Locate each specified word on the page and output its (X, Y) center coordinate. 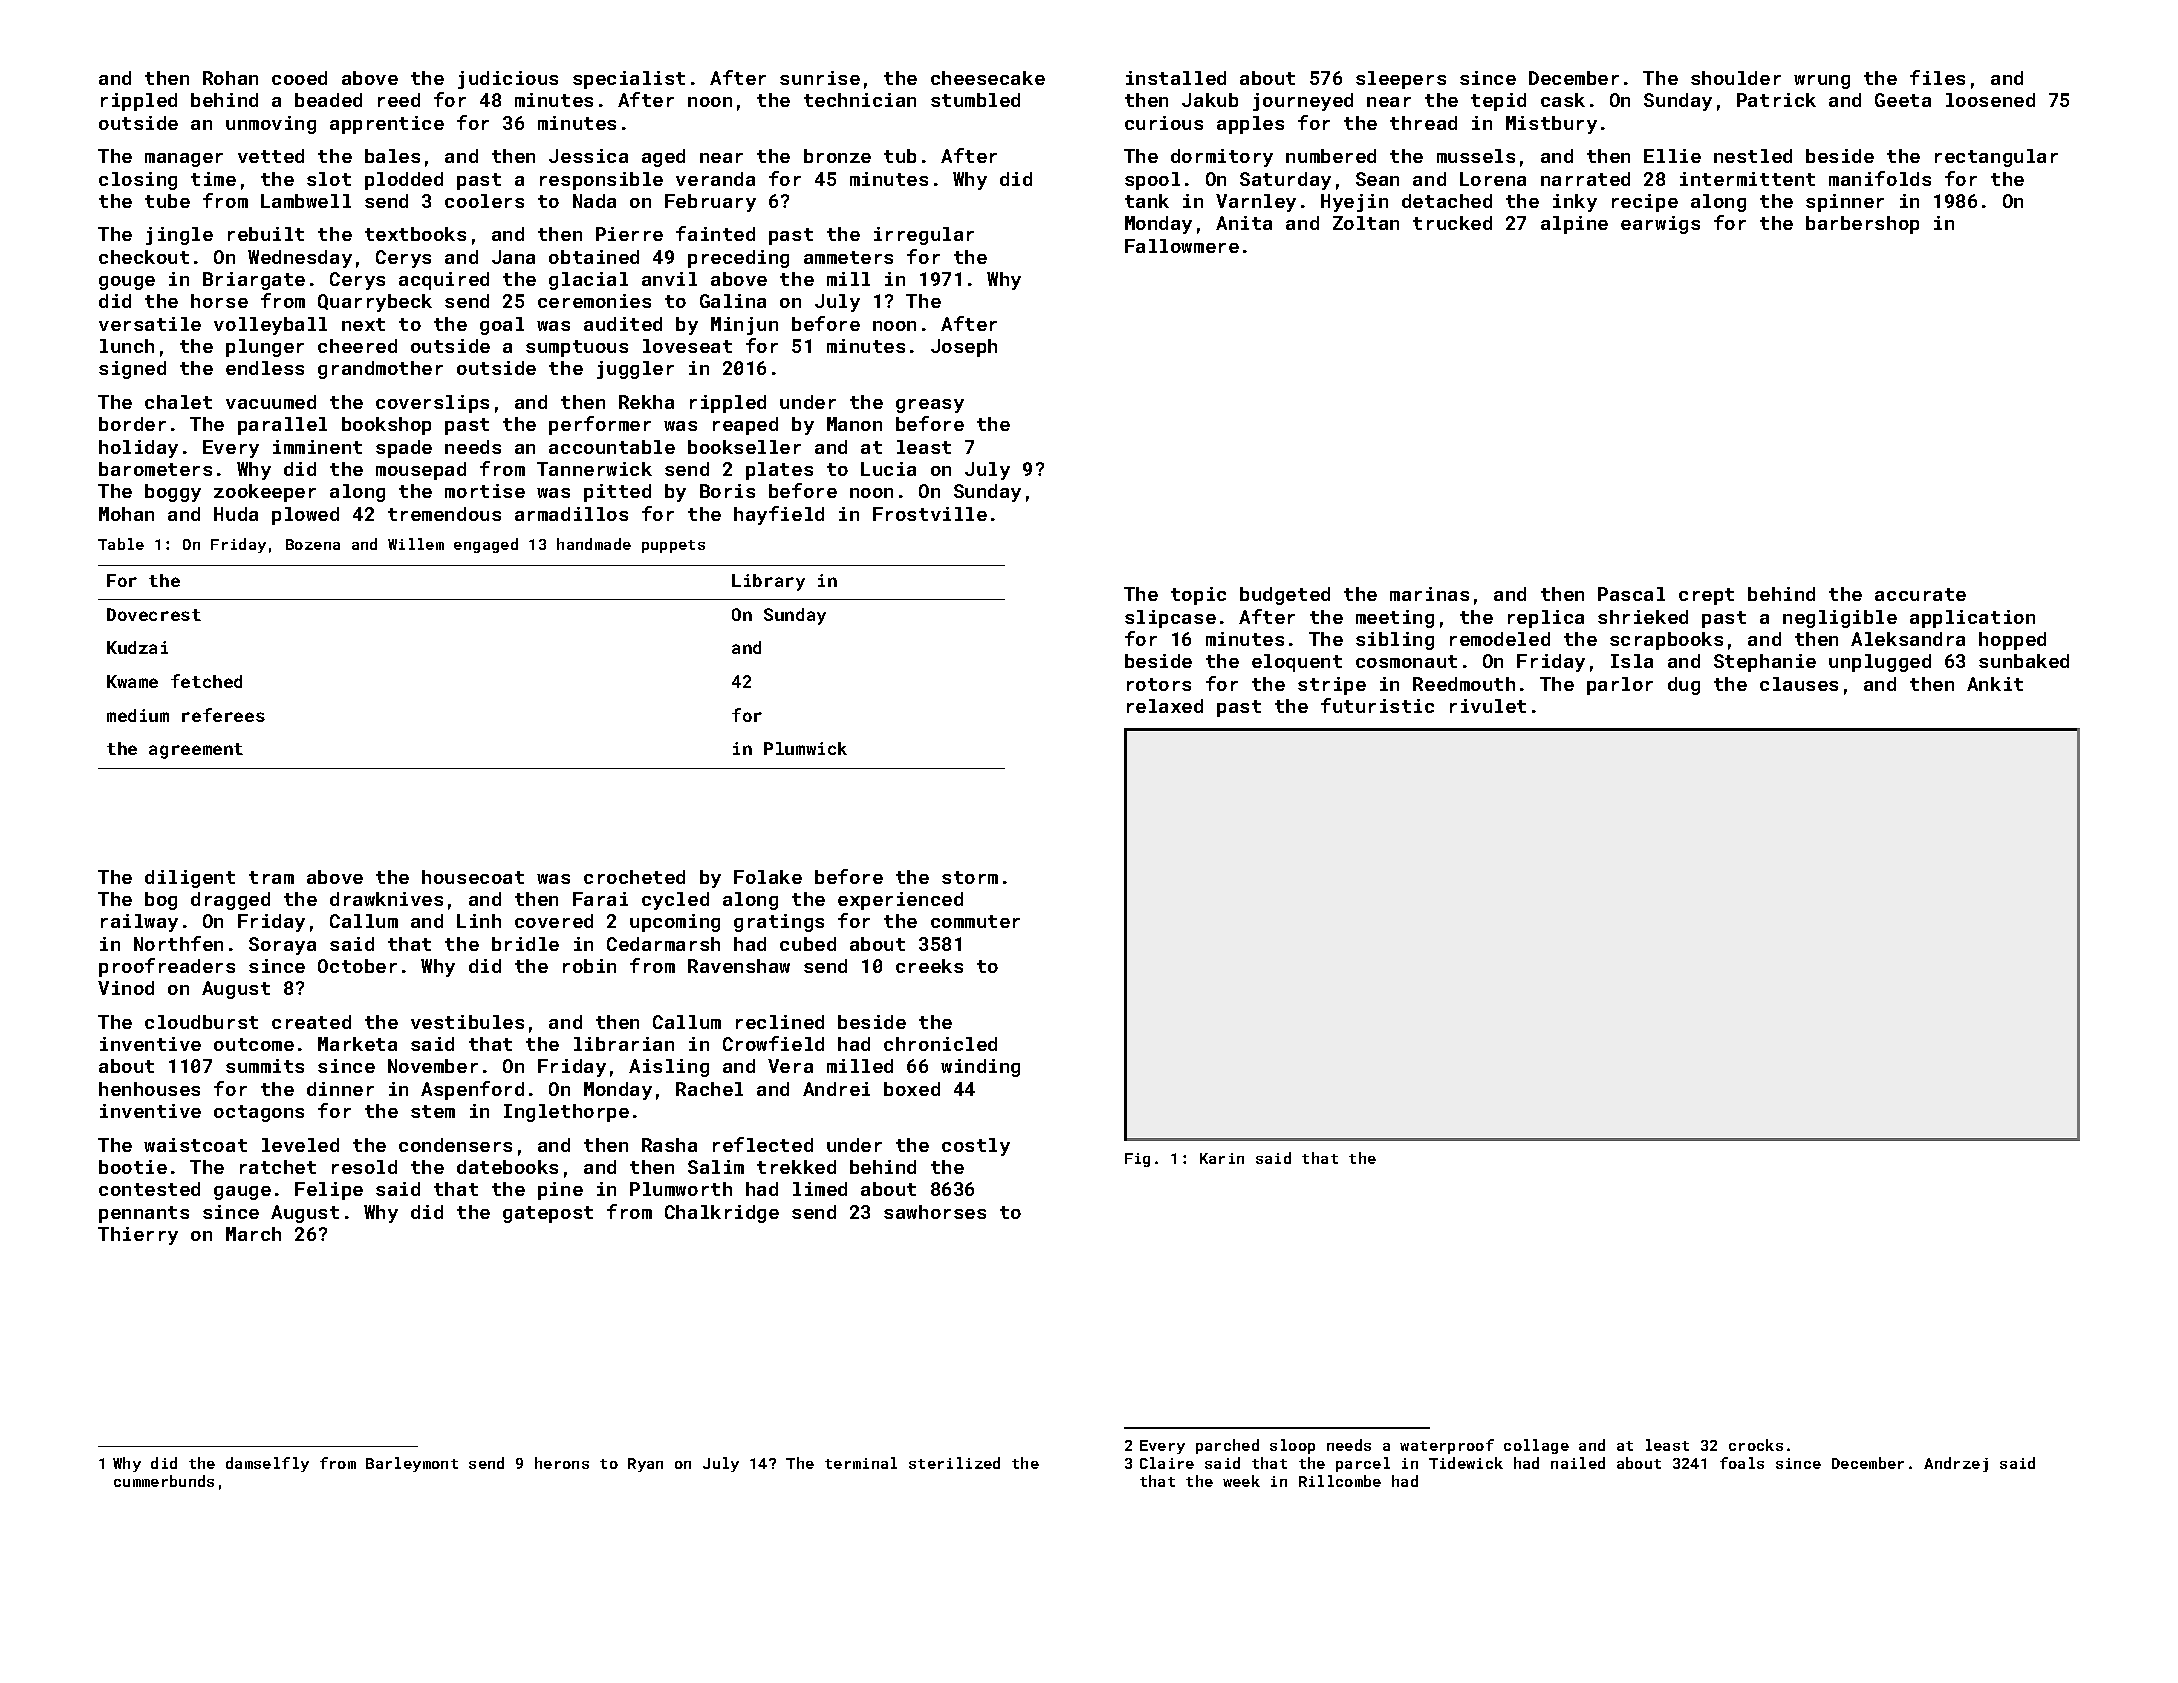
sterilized (954, 1463)
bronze (837, 156)
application (1972, 619)
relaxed (1165, 706)
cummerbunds (164, 1481)
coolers (484, 201)
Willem (416, 544)
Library (768, 582)
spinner (1845, 203)
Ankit (1995, 684)
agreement (196, 751)
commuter (975, 921)
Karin (1222, 1158)
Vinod (126, 988)
